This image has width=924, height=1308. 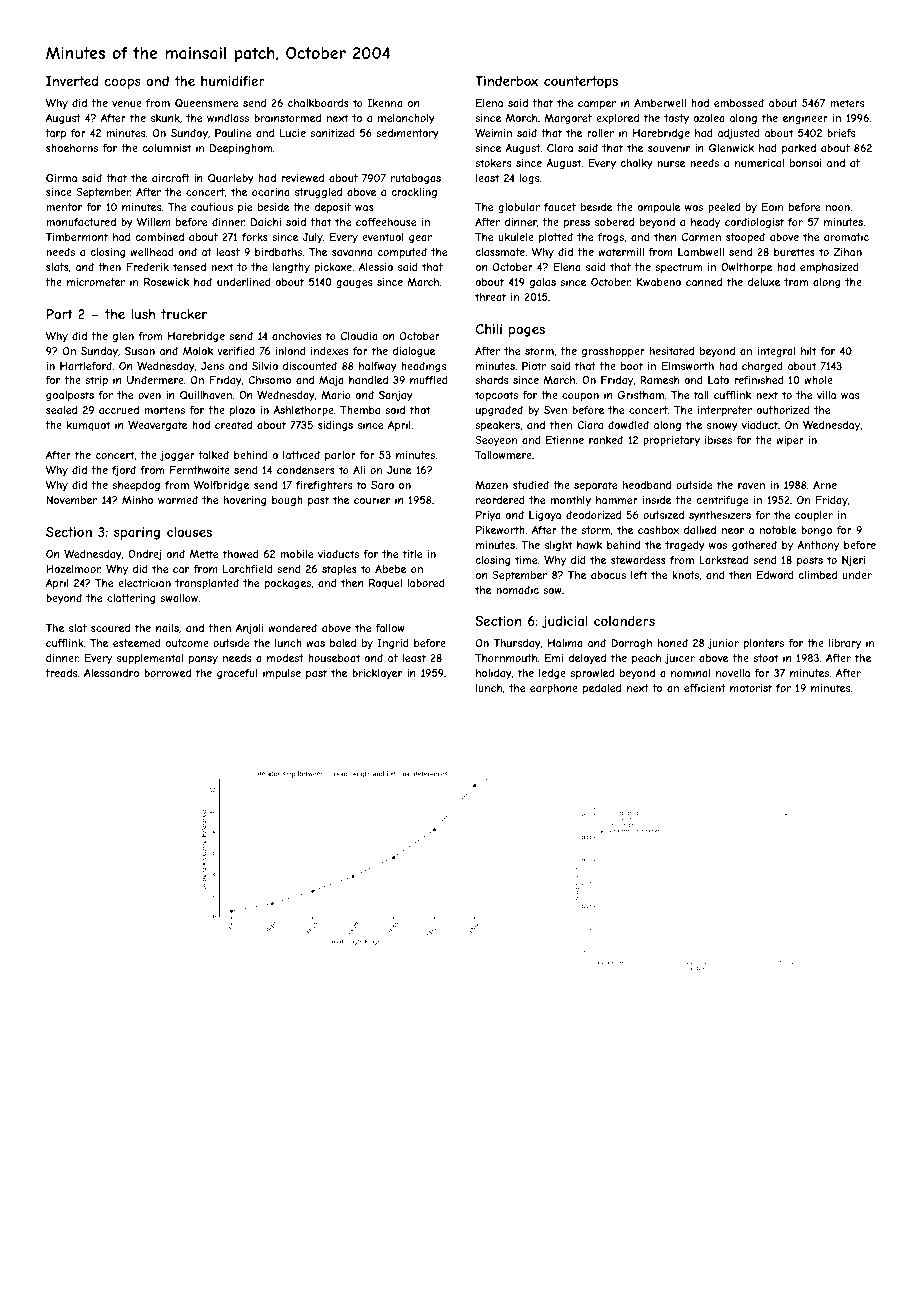 What do you see at coordinates (407, 134) in the image?
I see `sedimentary` at bounding box center [407, 134].
